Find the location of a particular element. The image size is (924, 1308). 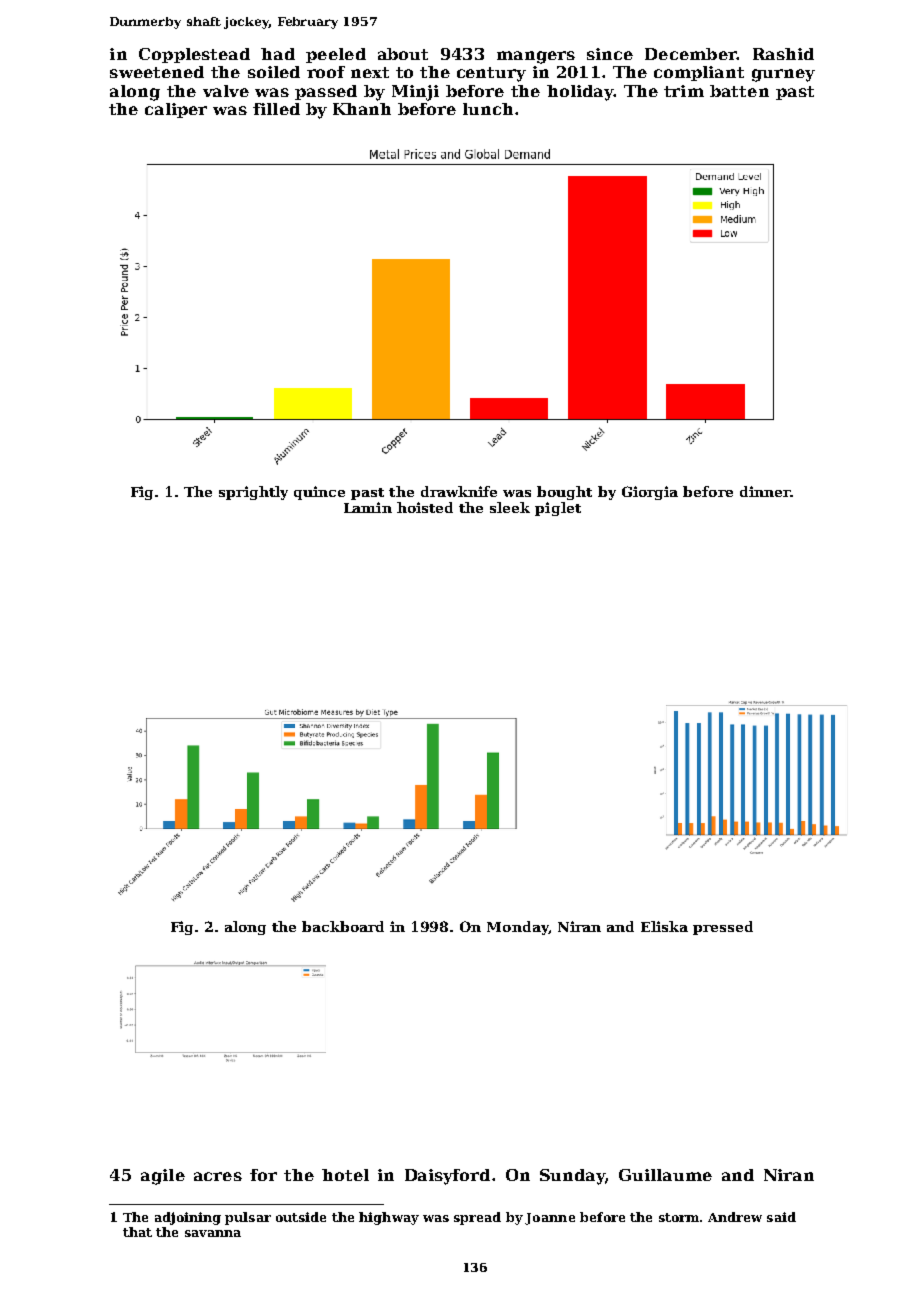

drawknife is located at coordinates (459, 491).
